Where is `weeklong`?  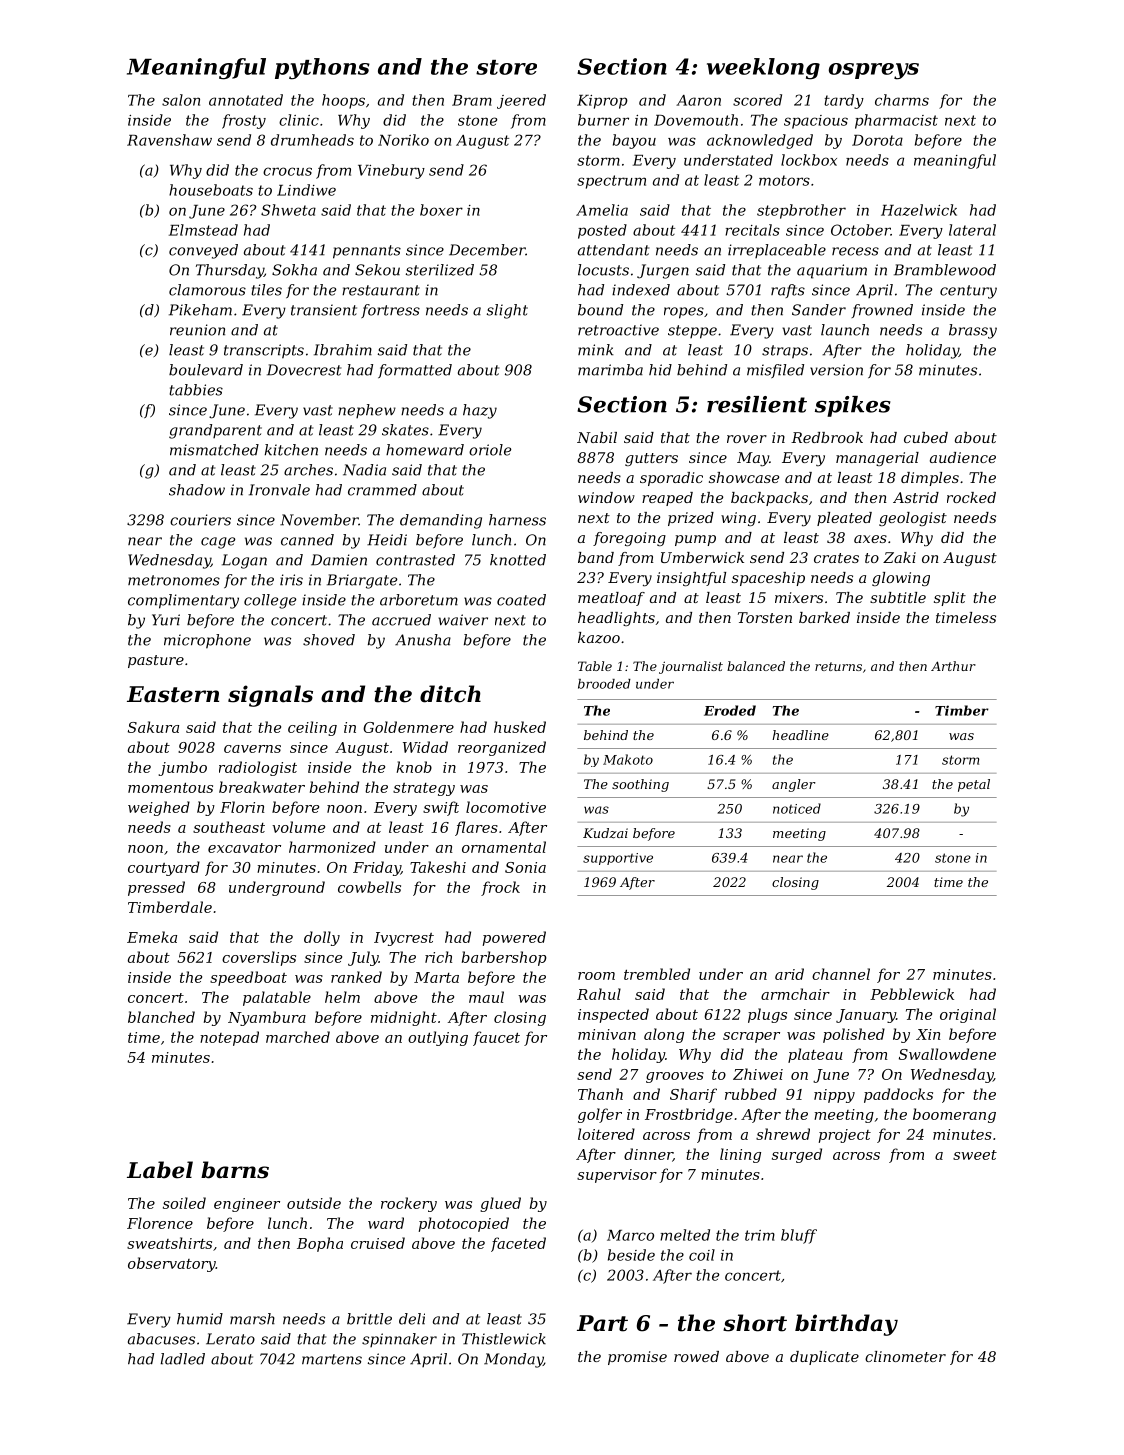
weeklong is located at coordinates (763, 69).
